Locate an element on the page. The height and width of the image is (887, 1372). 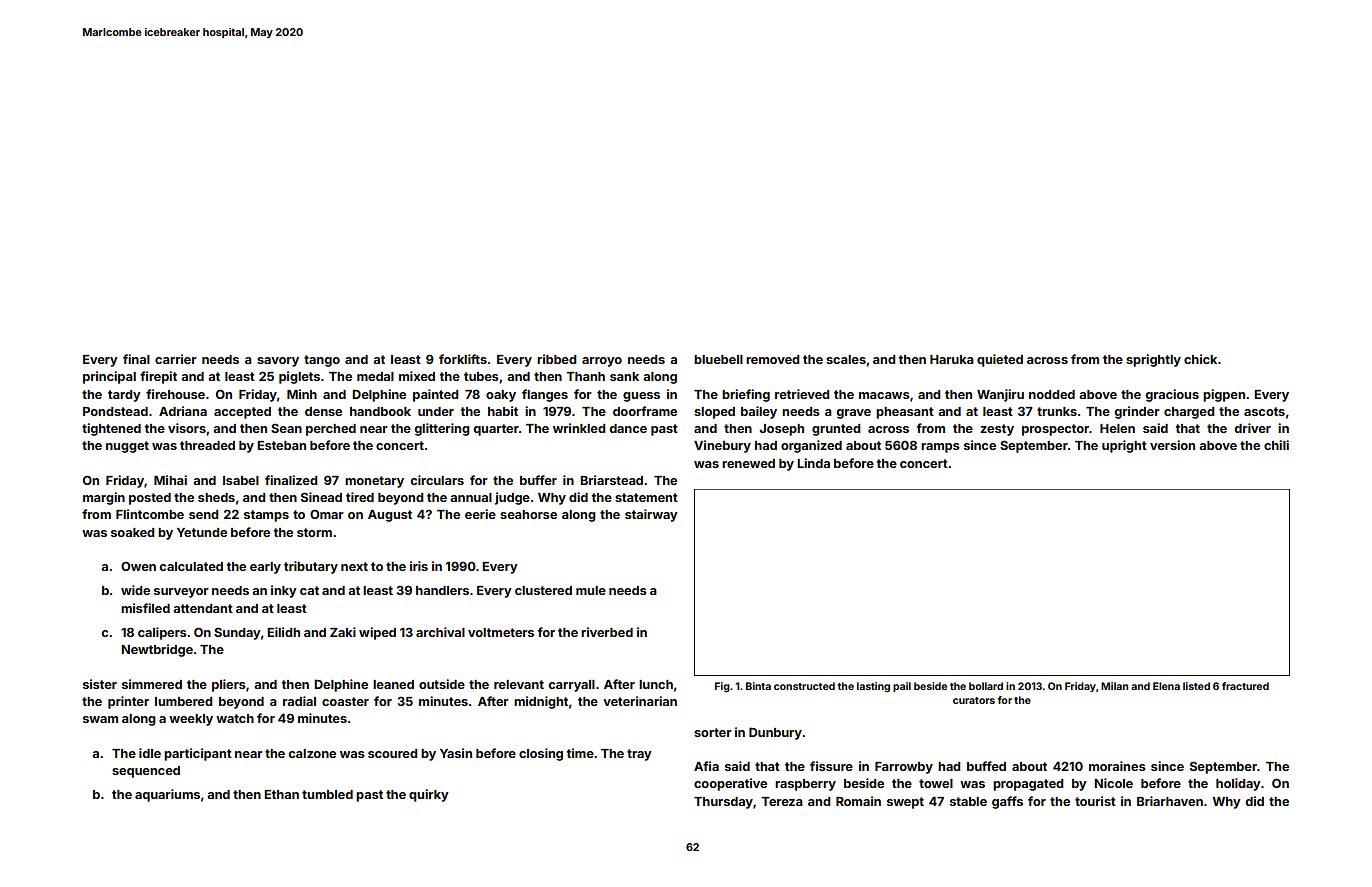
watch is located at coordinates (235, 718).
